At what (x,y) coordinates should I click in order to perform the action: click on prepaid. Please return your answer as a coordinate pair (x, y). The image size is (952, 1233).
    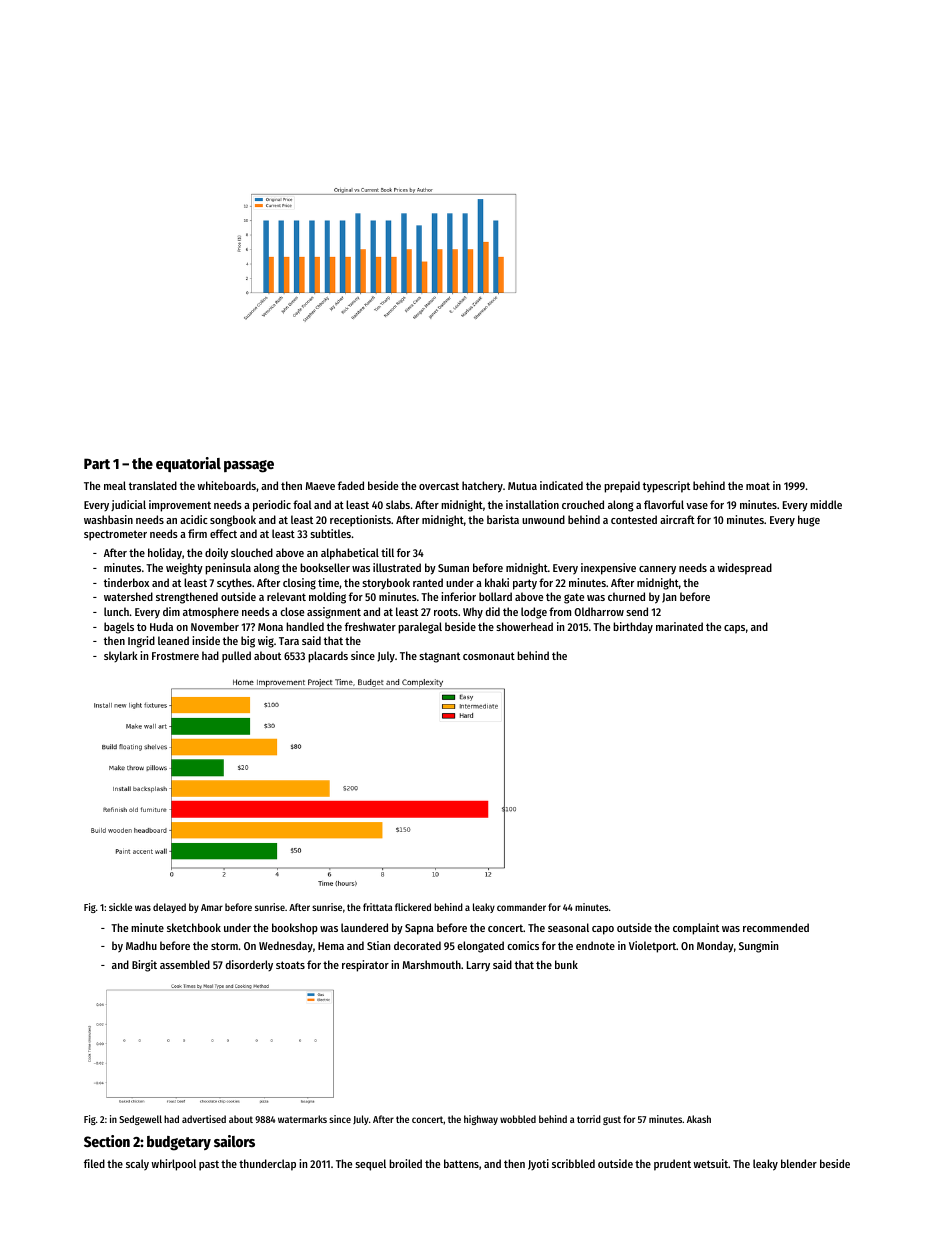
    Looking at the image, I should click on (622, 487).
